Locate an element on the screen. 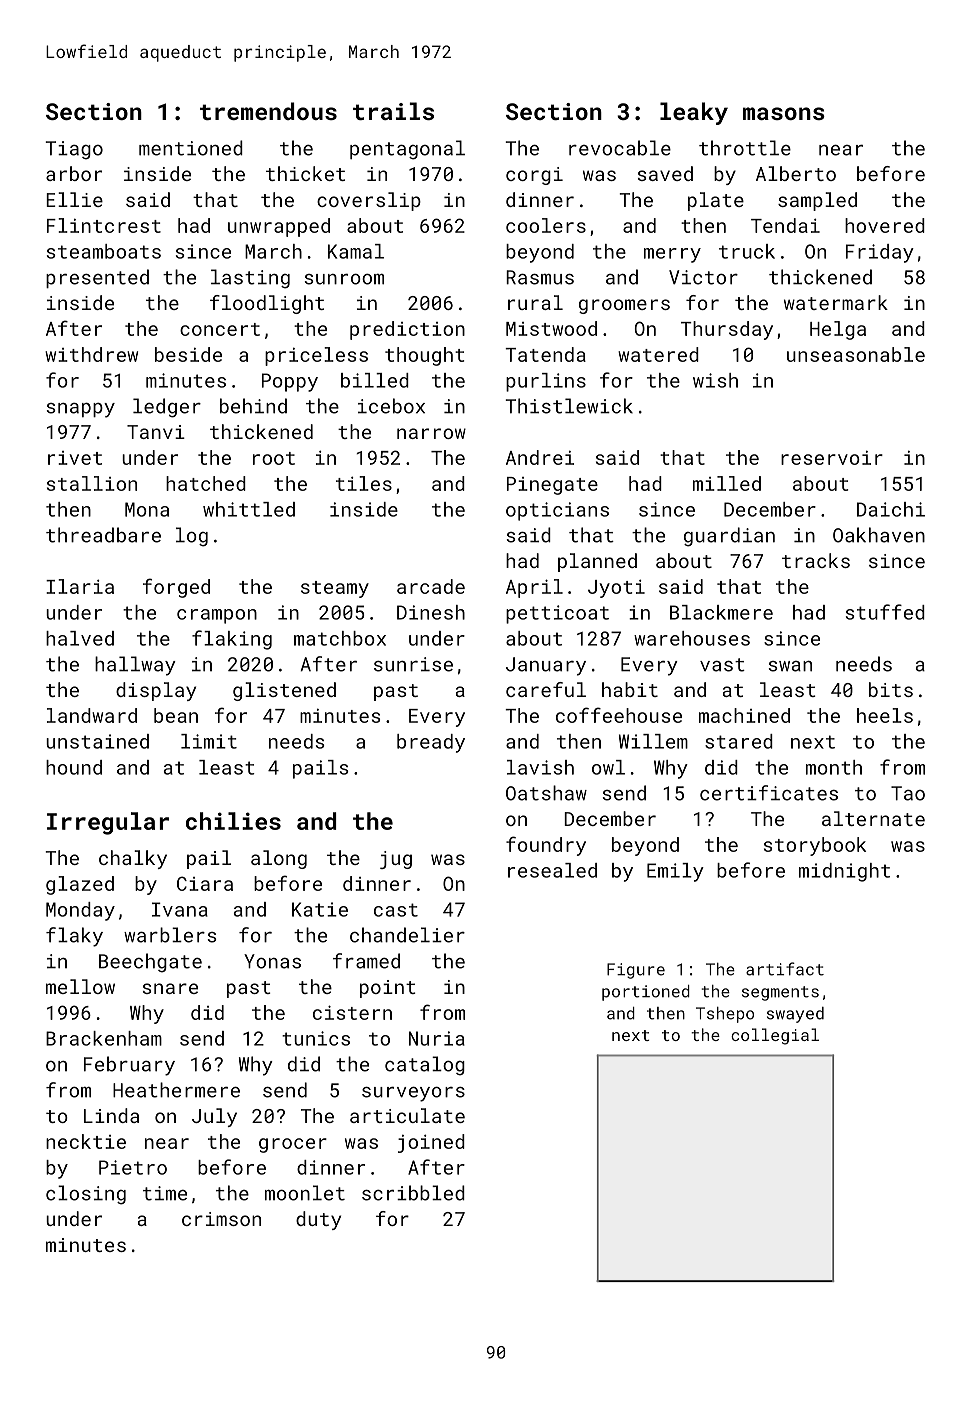 The height and width of the screenshot is (1407, 971). thicket is located at coordinates (305, 173).
